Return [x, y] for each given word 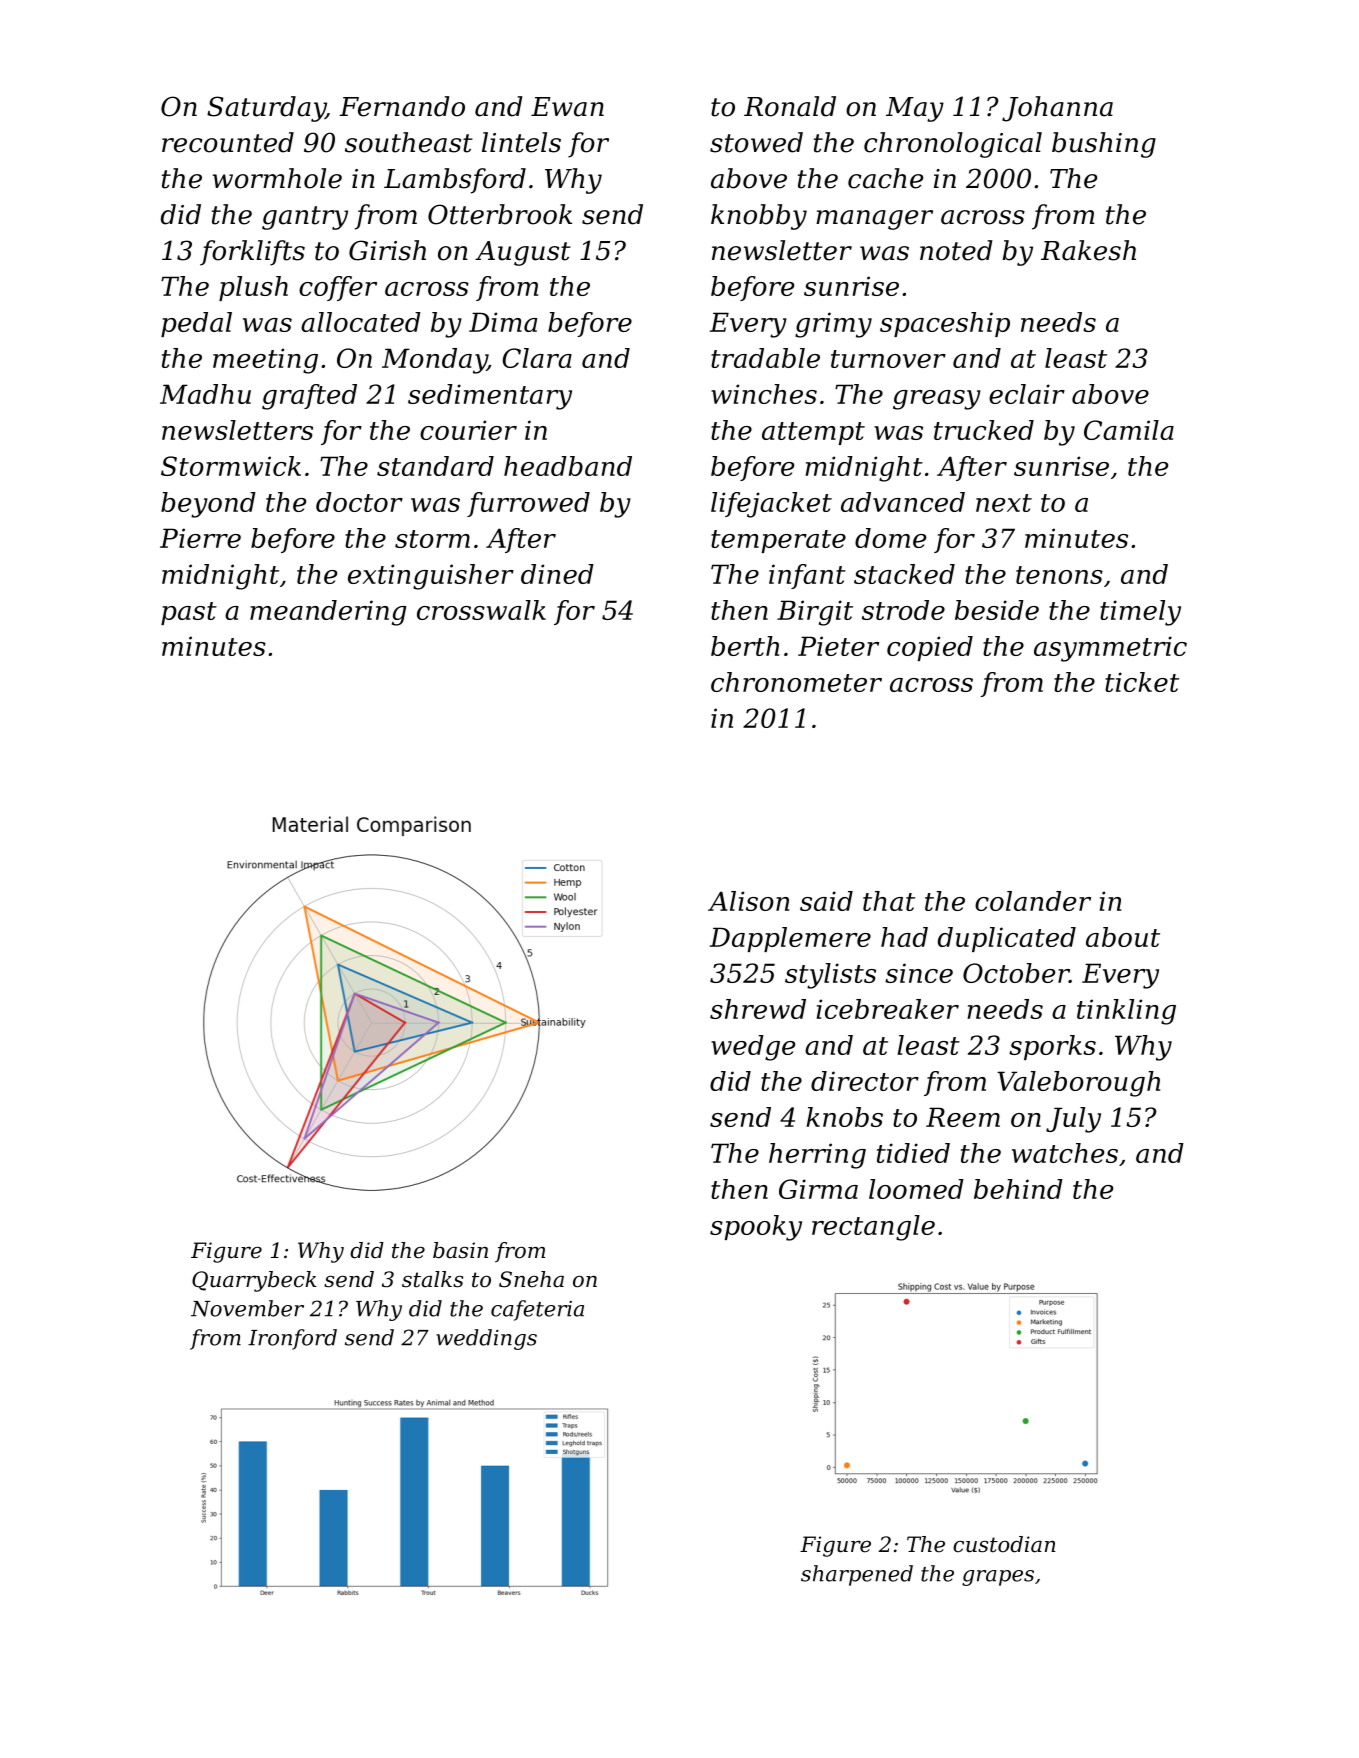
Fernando [402, 106]
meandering [328, 613]
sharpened [857, 1575]
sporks [1052, 1047]
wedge [753, 1048]
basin [460, 1250]
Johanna [1057, 109]
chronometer [796, 682]
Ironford [292, 1339]
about [1123, 937]
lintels [521, 142]
